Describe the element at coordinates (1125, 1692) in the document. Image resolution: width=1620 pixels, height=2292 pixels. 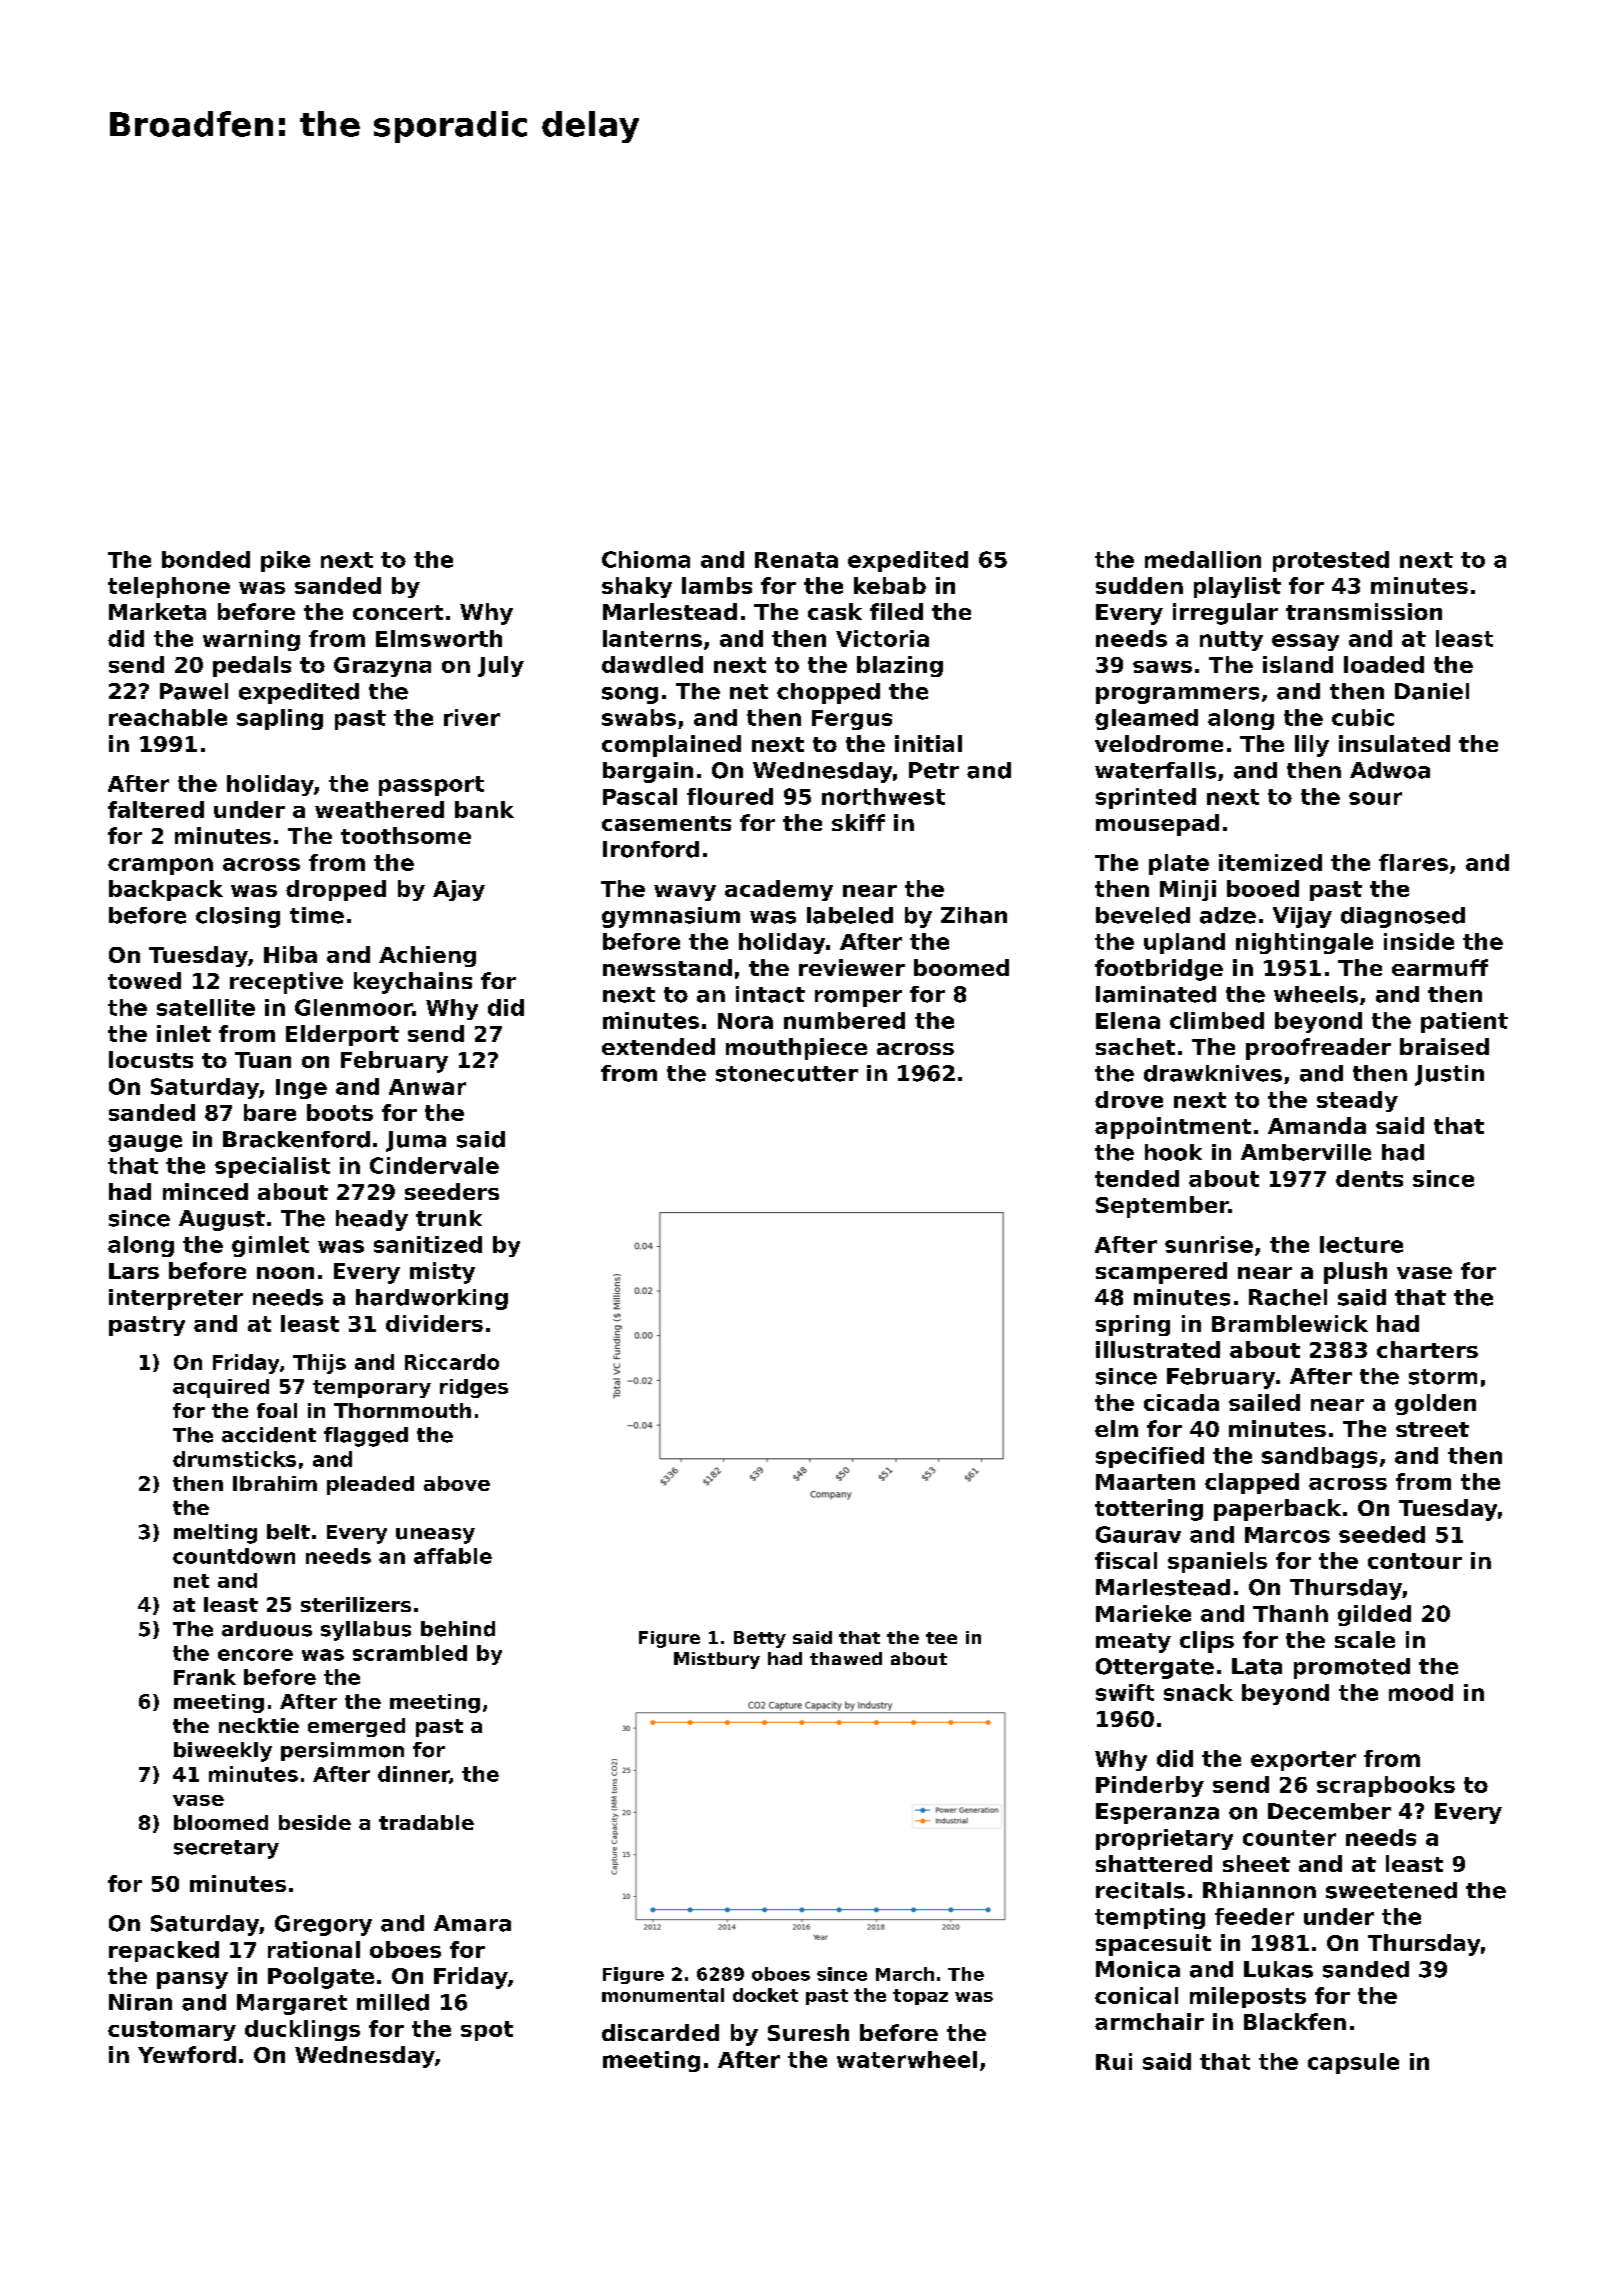
I see `swift` at that location.
